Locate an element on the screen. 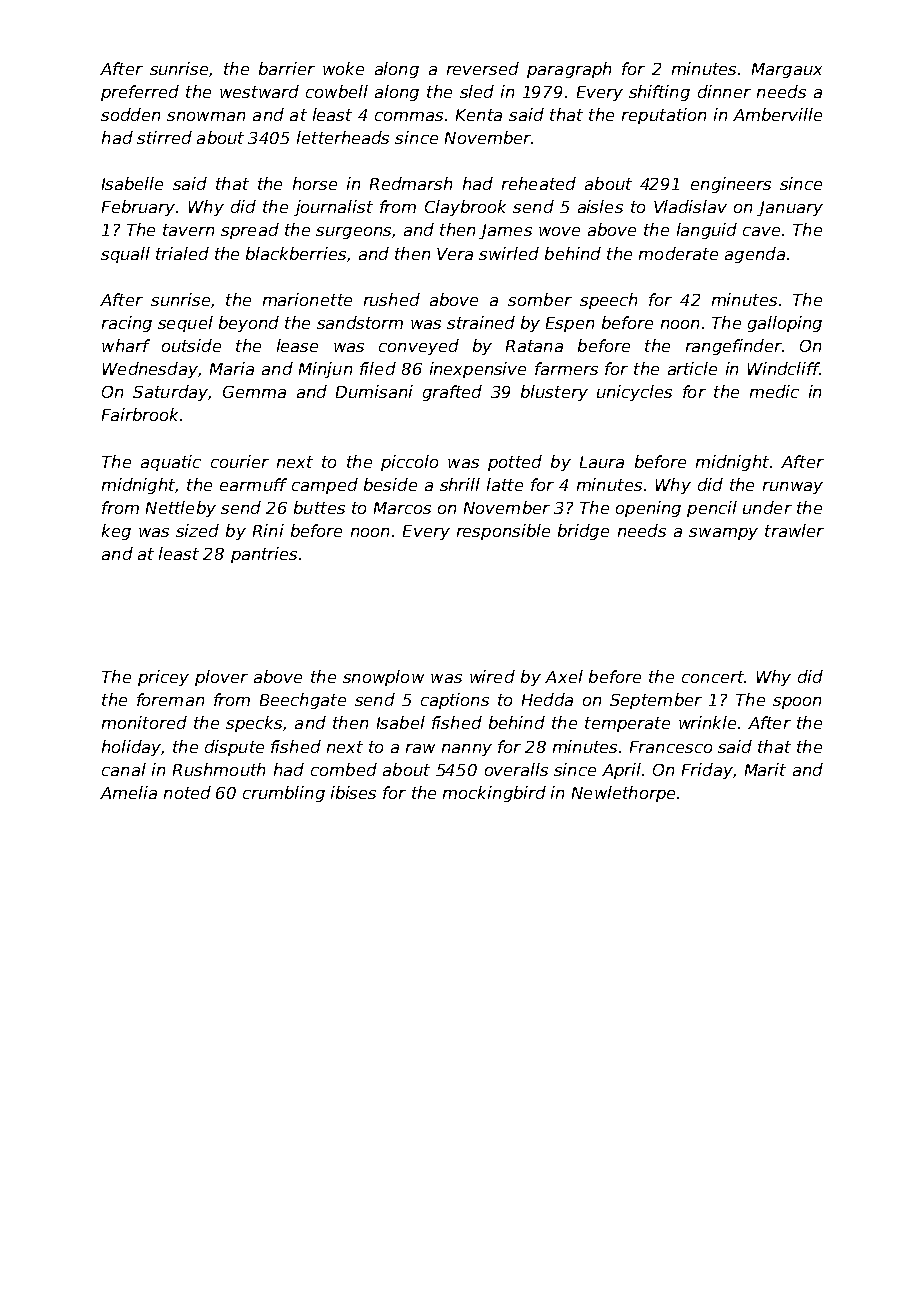  latte is located at coordinates (505, 484).
